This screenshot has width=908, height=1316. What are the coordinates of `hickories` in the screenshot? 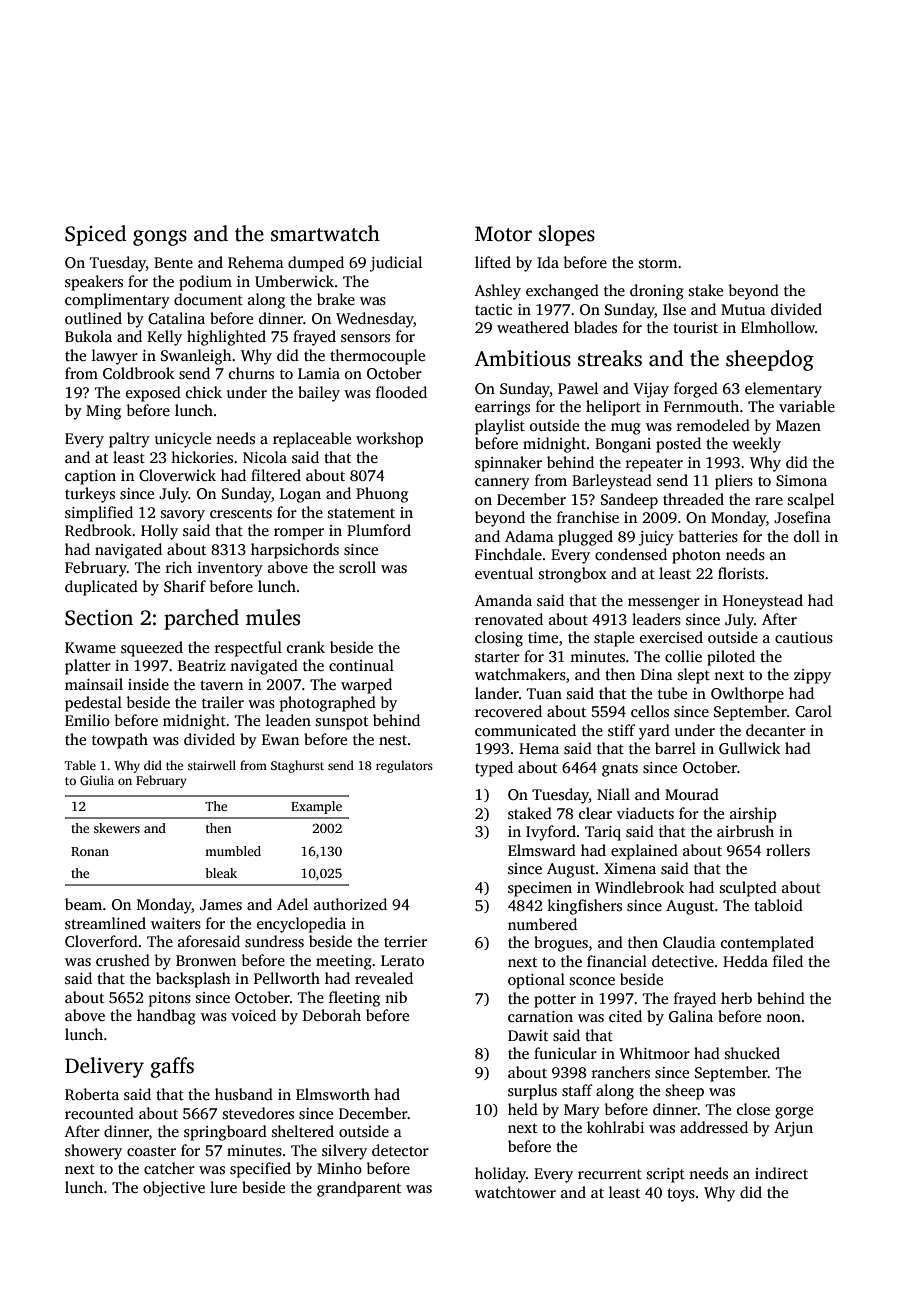 It's located at (202, 457).
